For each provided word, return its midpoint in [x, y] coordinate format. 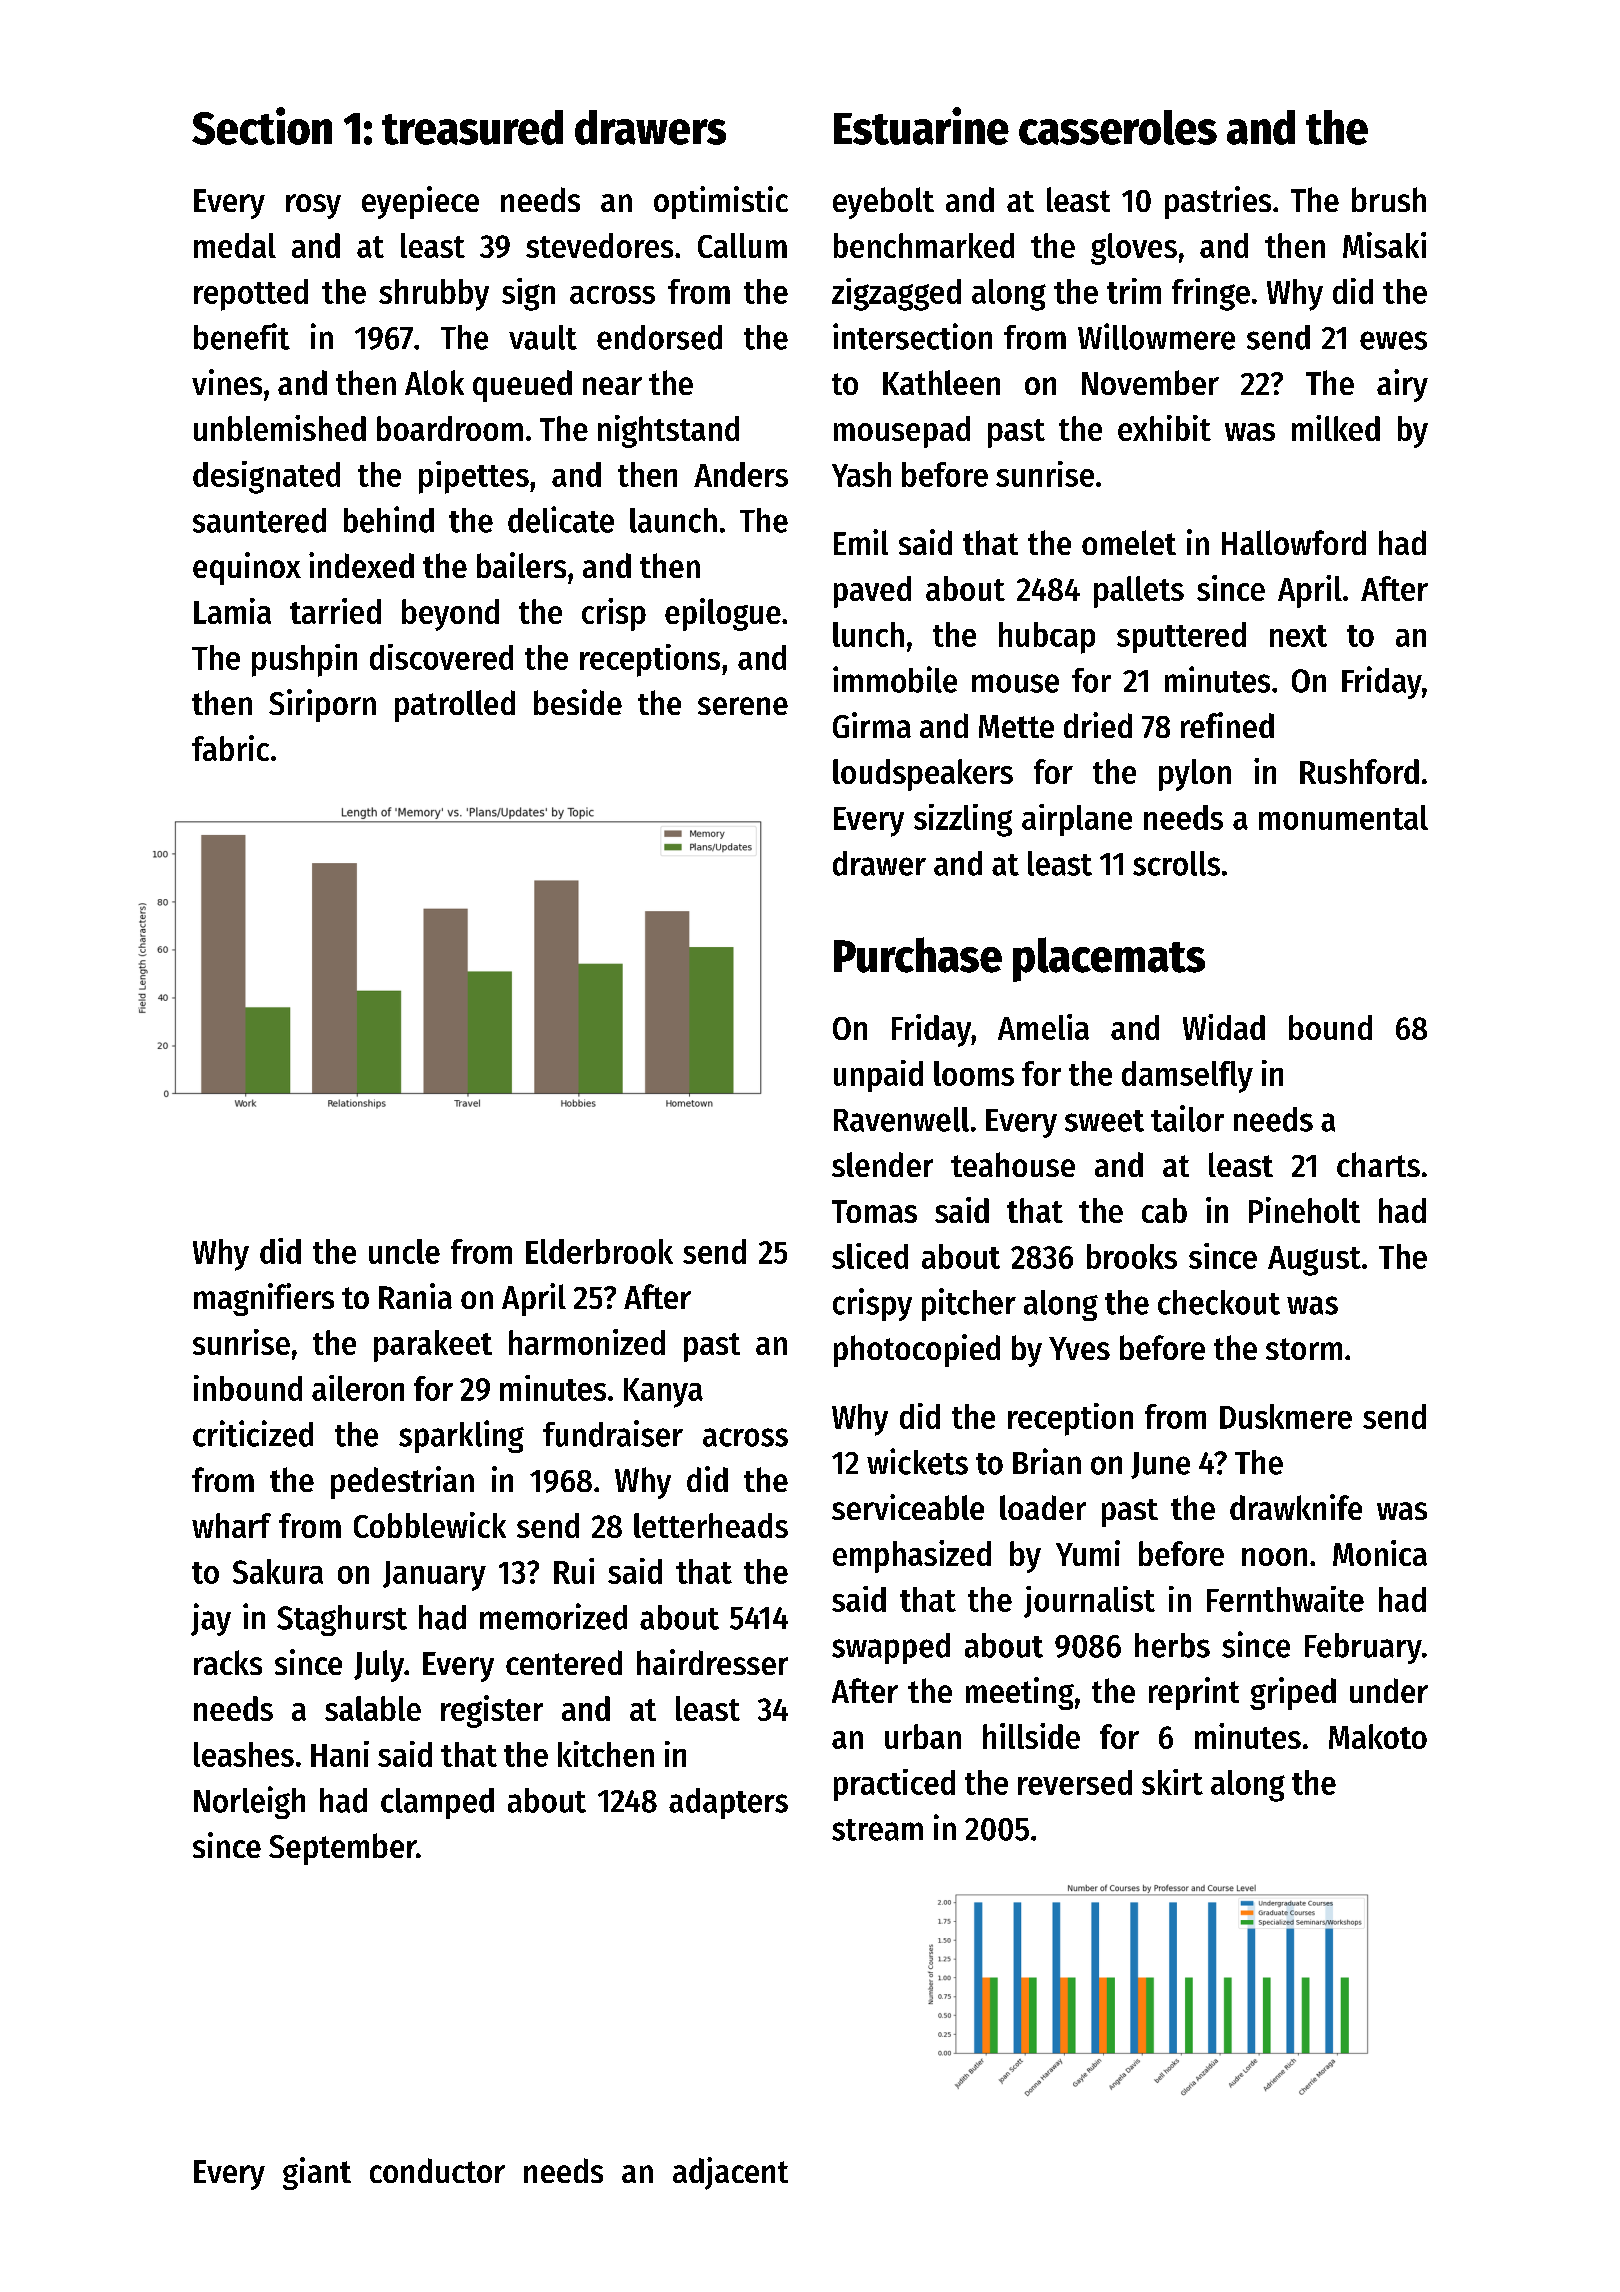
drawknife [1296, 1507]
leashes [244, 1754]
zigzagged [896, 294]
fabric [230, 748]
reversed [1075, 1782]
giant [317, 2173]
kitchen [606, 1754]
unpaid [878, 1076]
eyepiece [420, 202]
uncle [404, 1251]
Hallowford [1294, 542]
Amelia [1043, 1027]
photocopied [917, 1350]
